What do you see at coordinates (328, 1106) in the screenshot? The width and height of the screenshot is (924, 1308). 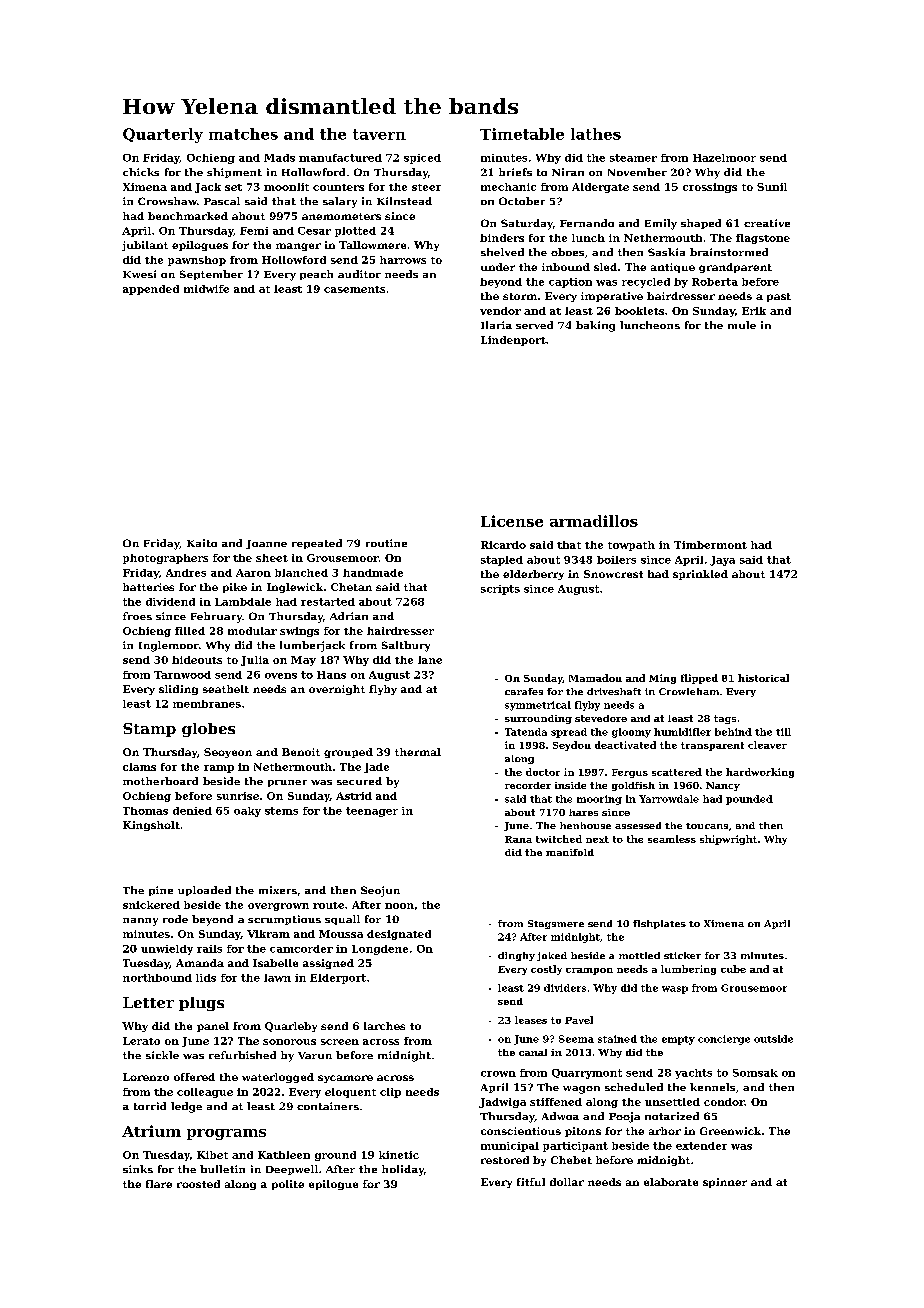 I see `containers` at bounding box center [328, 1106].
